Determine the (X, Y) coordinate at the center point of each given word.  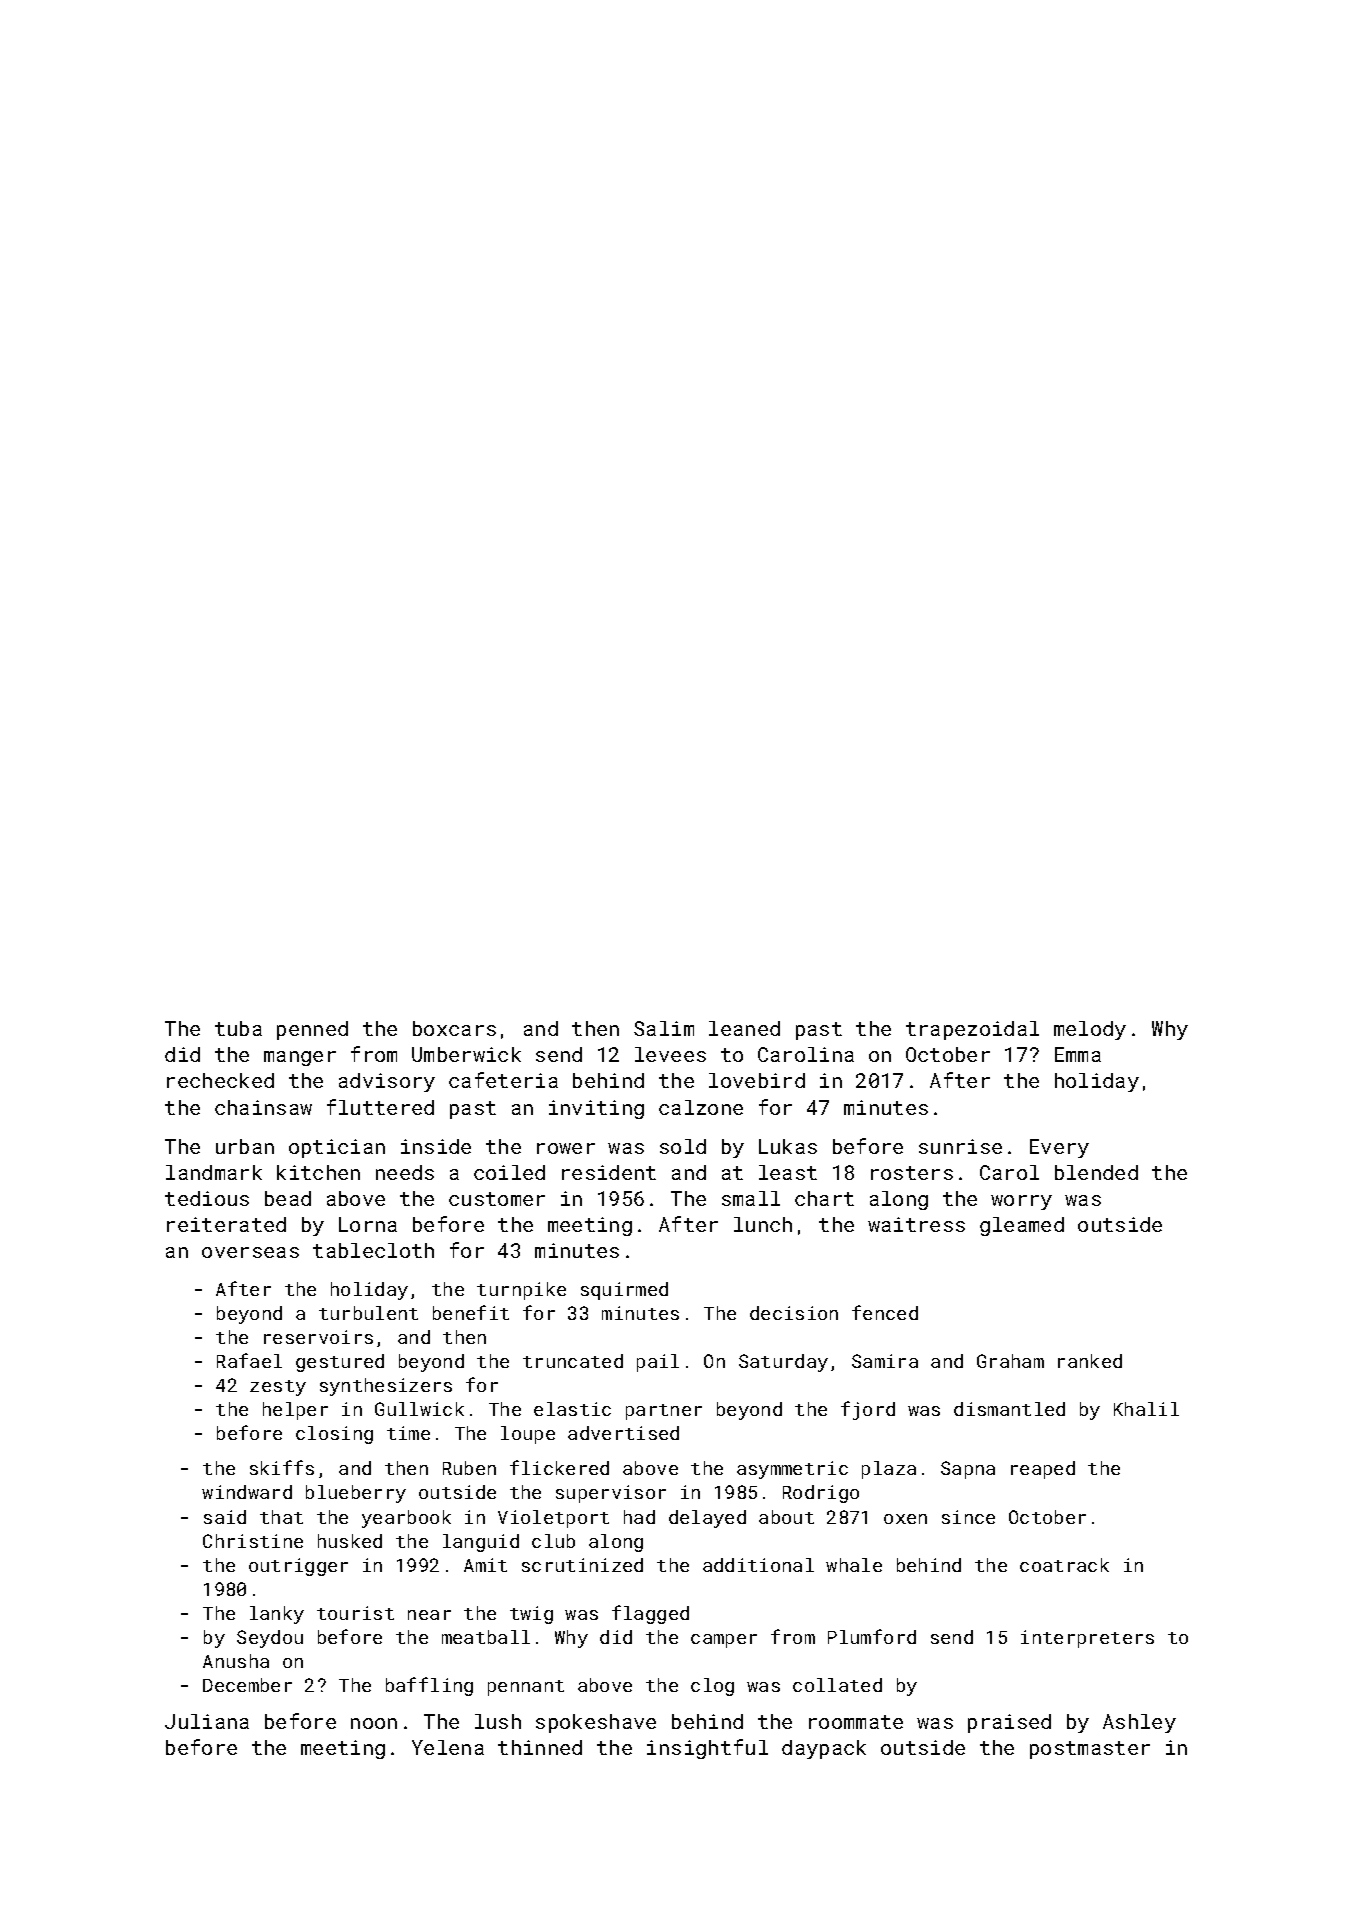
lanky (277, 1615)
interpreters (1087, 1639)
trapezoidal (972, 1030)
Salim (664, 1028)
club (553, 1541)
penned (312, 1030)
